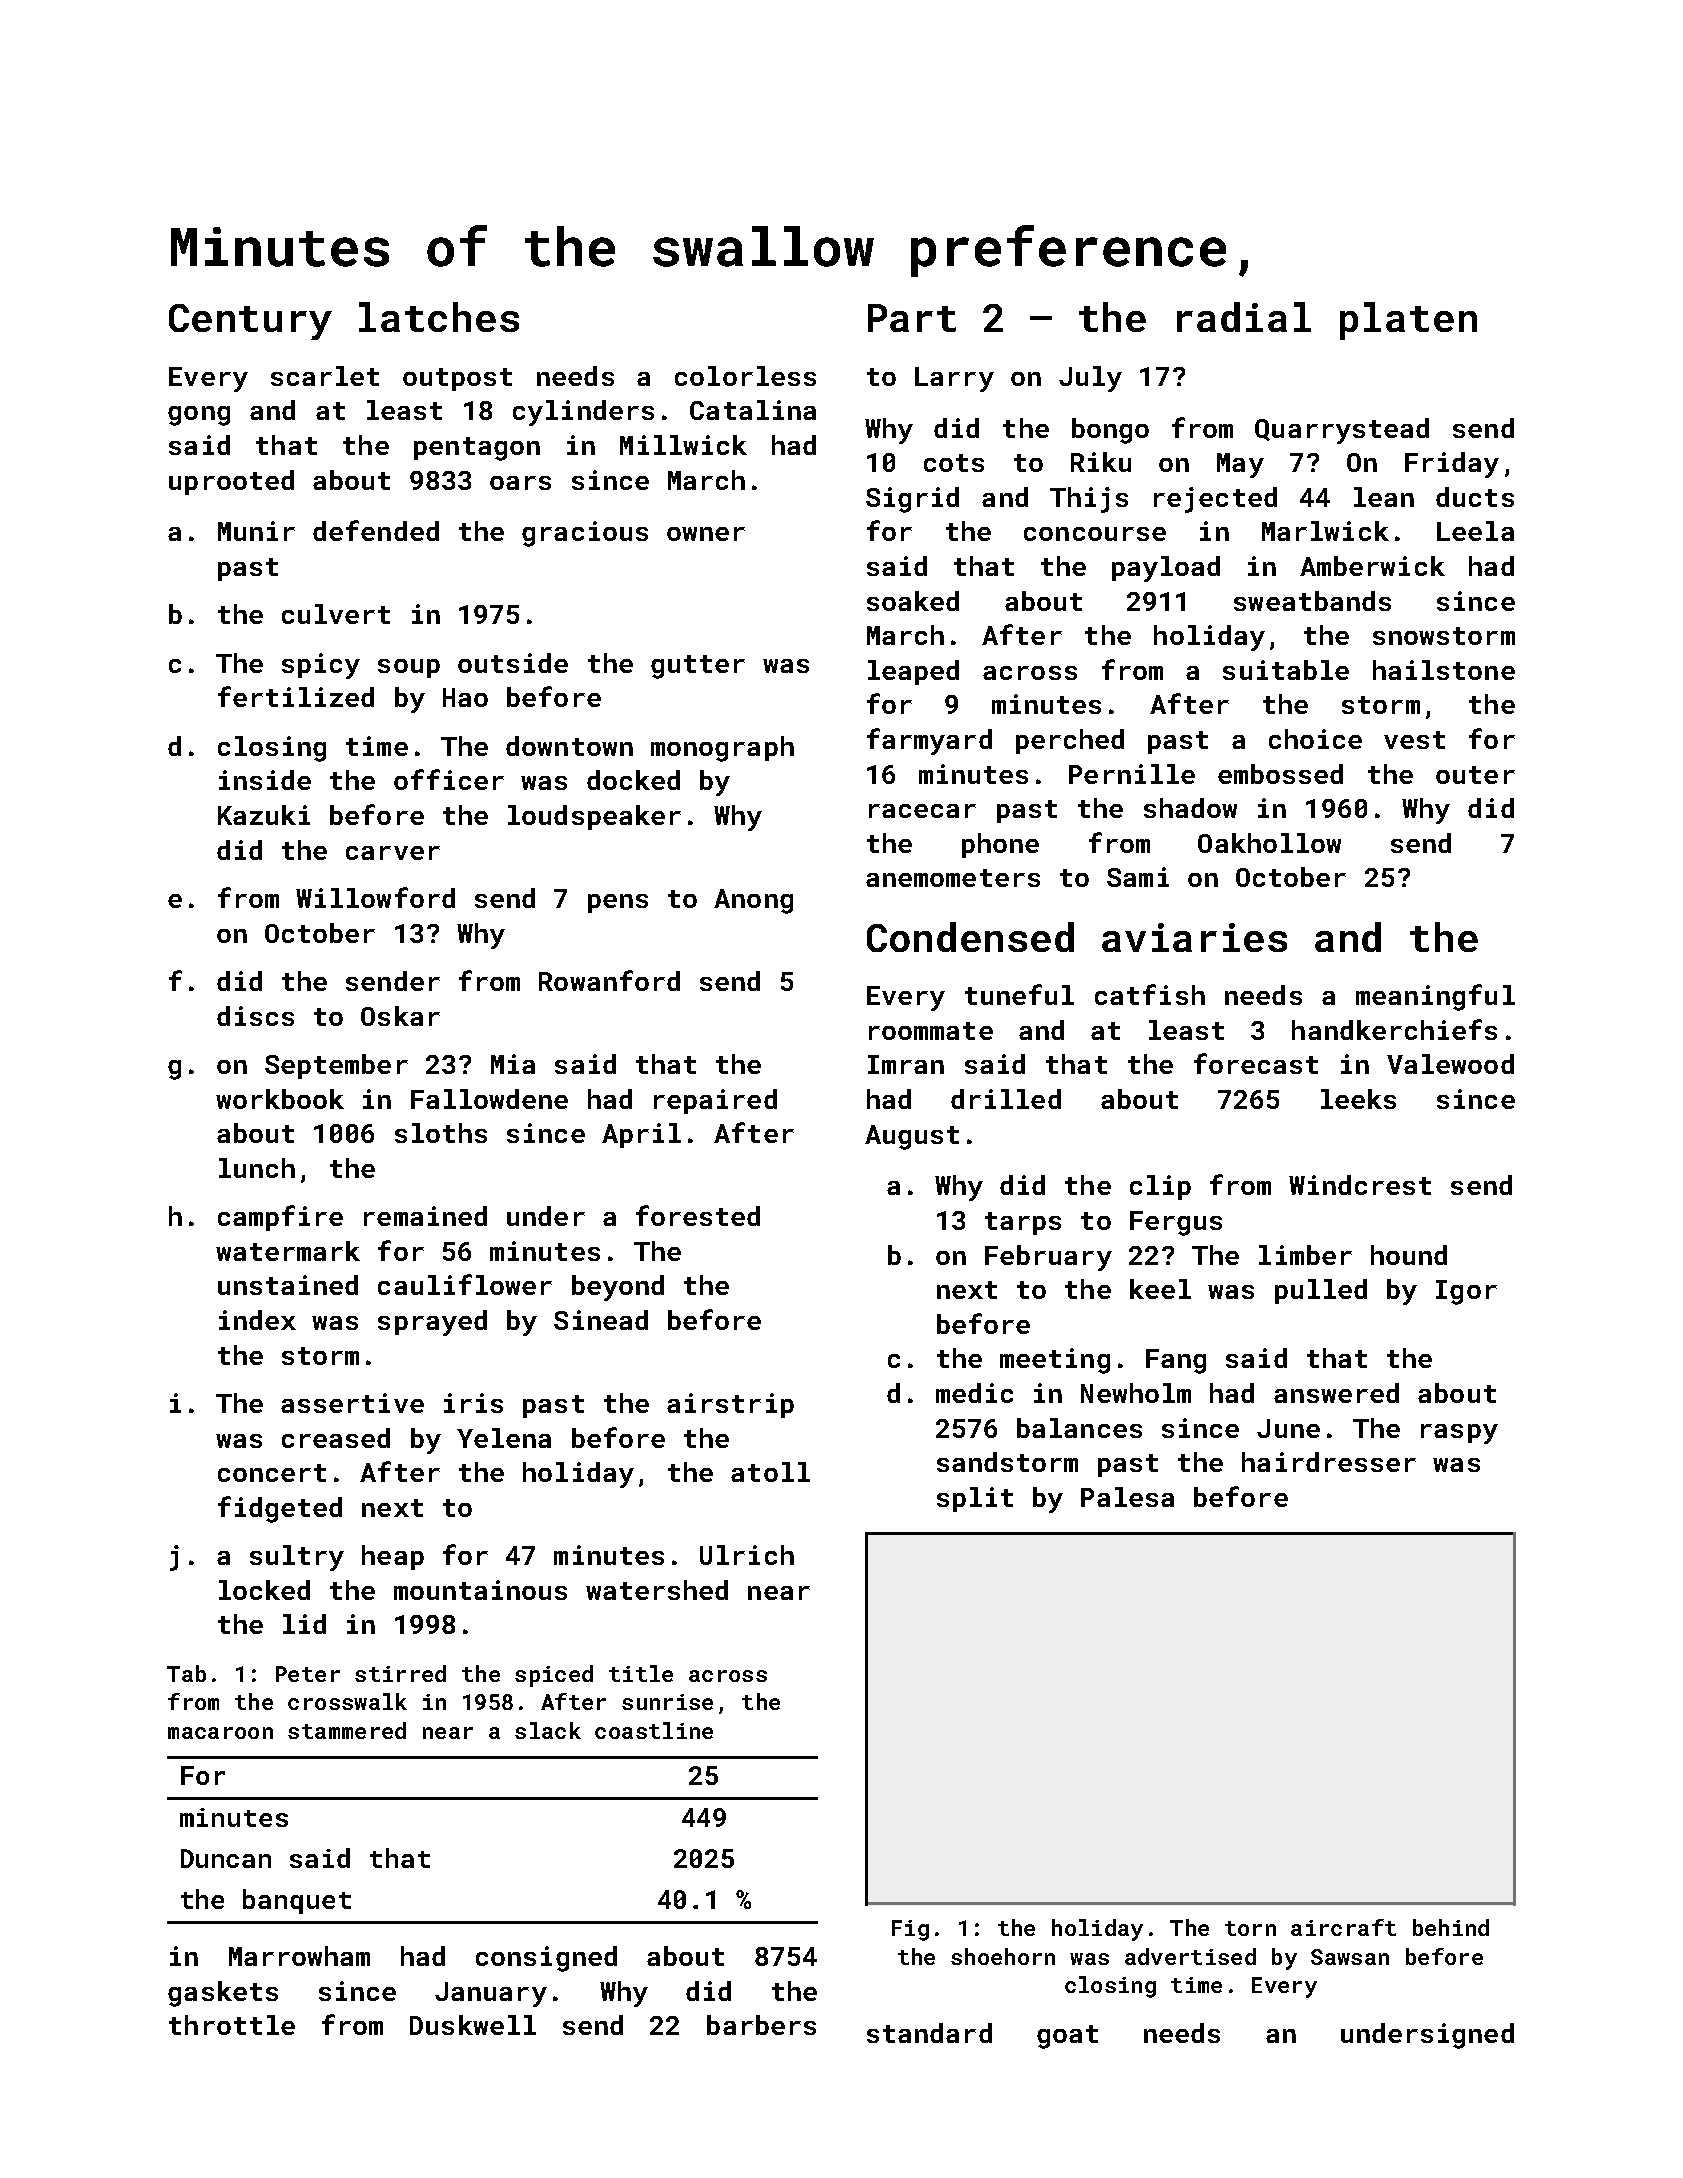 This screenshot has width=1683, height=2178. What do you see at coordinates (583, 413) in the screenshot?
I see `cylinders` at bounding box center [583, 413].
